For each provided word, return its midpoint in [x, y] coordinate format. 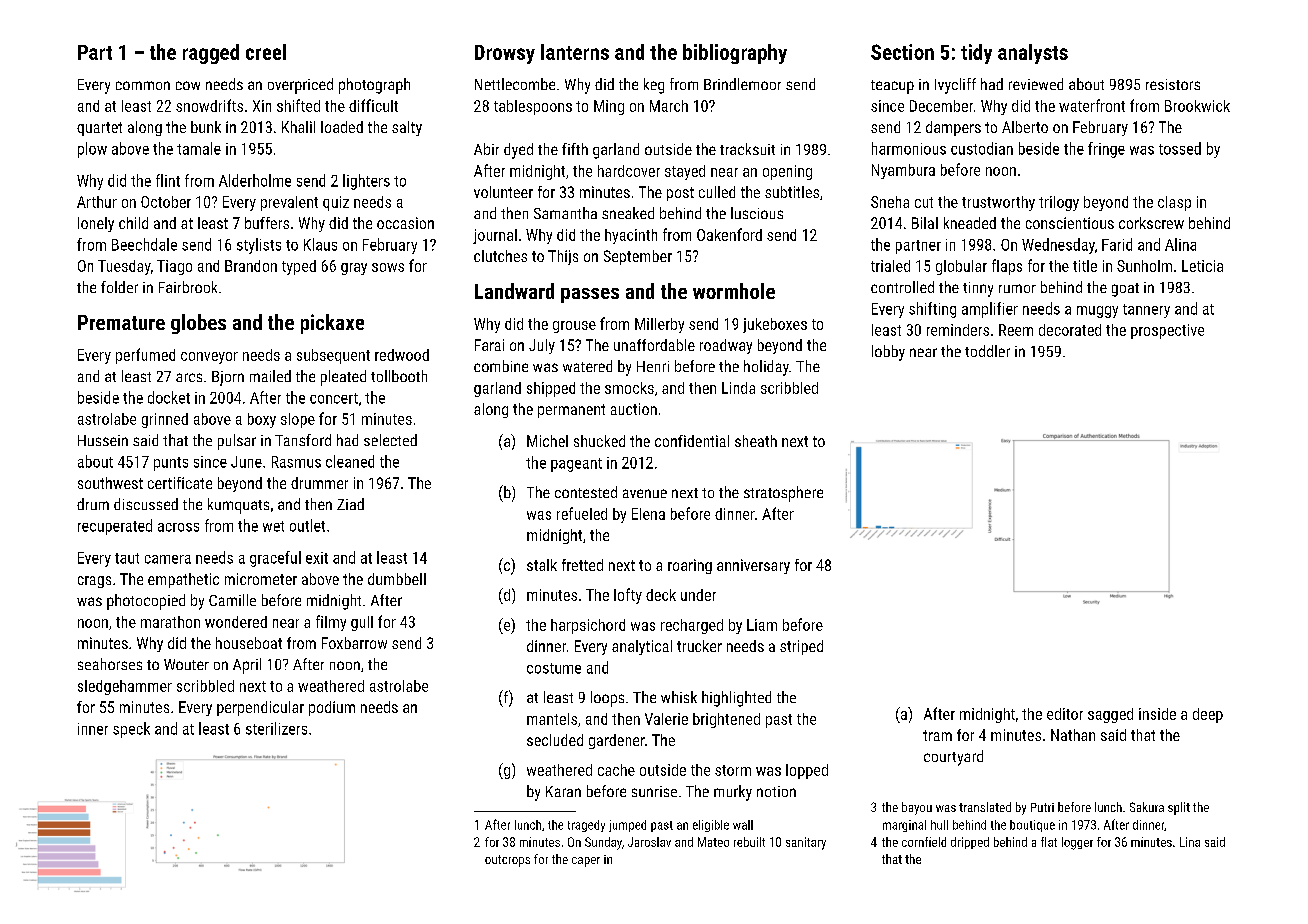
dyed [518, 151]
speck [131, 730]
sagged [1110, 715]
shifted [298, 105]
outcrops [507, 861]
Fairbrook [188, 287]
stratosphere [783, 494]
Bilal [925, 223]
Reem [1016, 330]
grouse [574, 327]
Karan [563, 791]
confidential [692, 441]
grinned [165, 420]
